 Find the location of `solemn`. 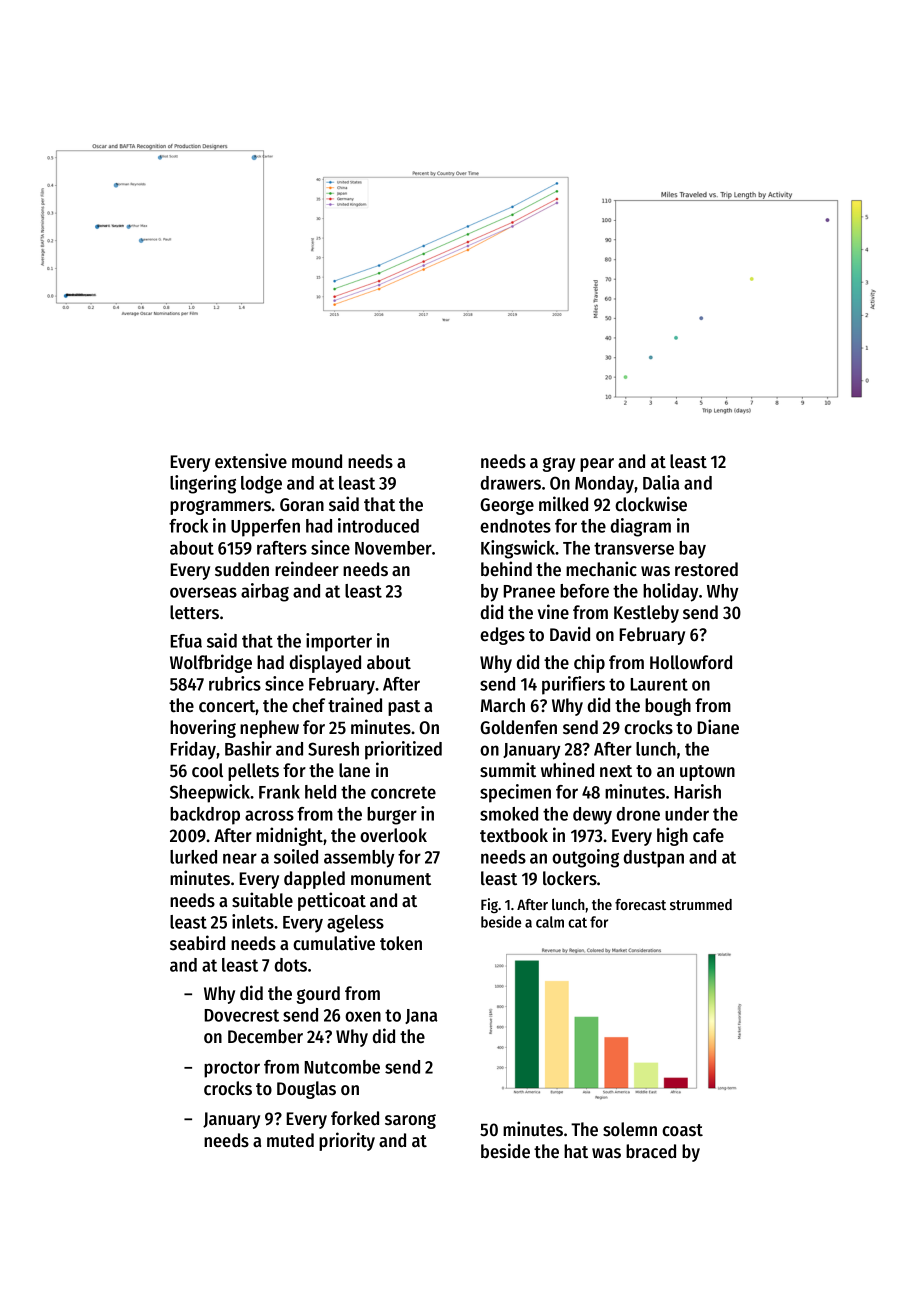

solemn is located at coordinates (630, 1129).
